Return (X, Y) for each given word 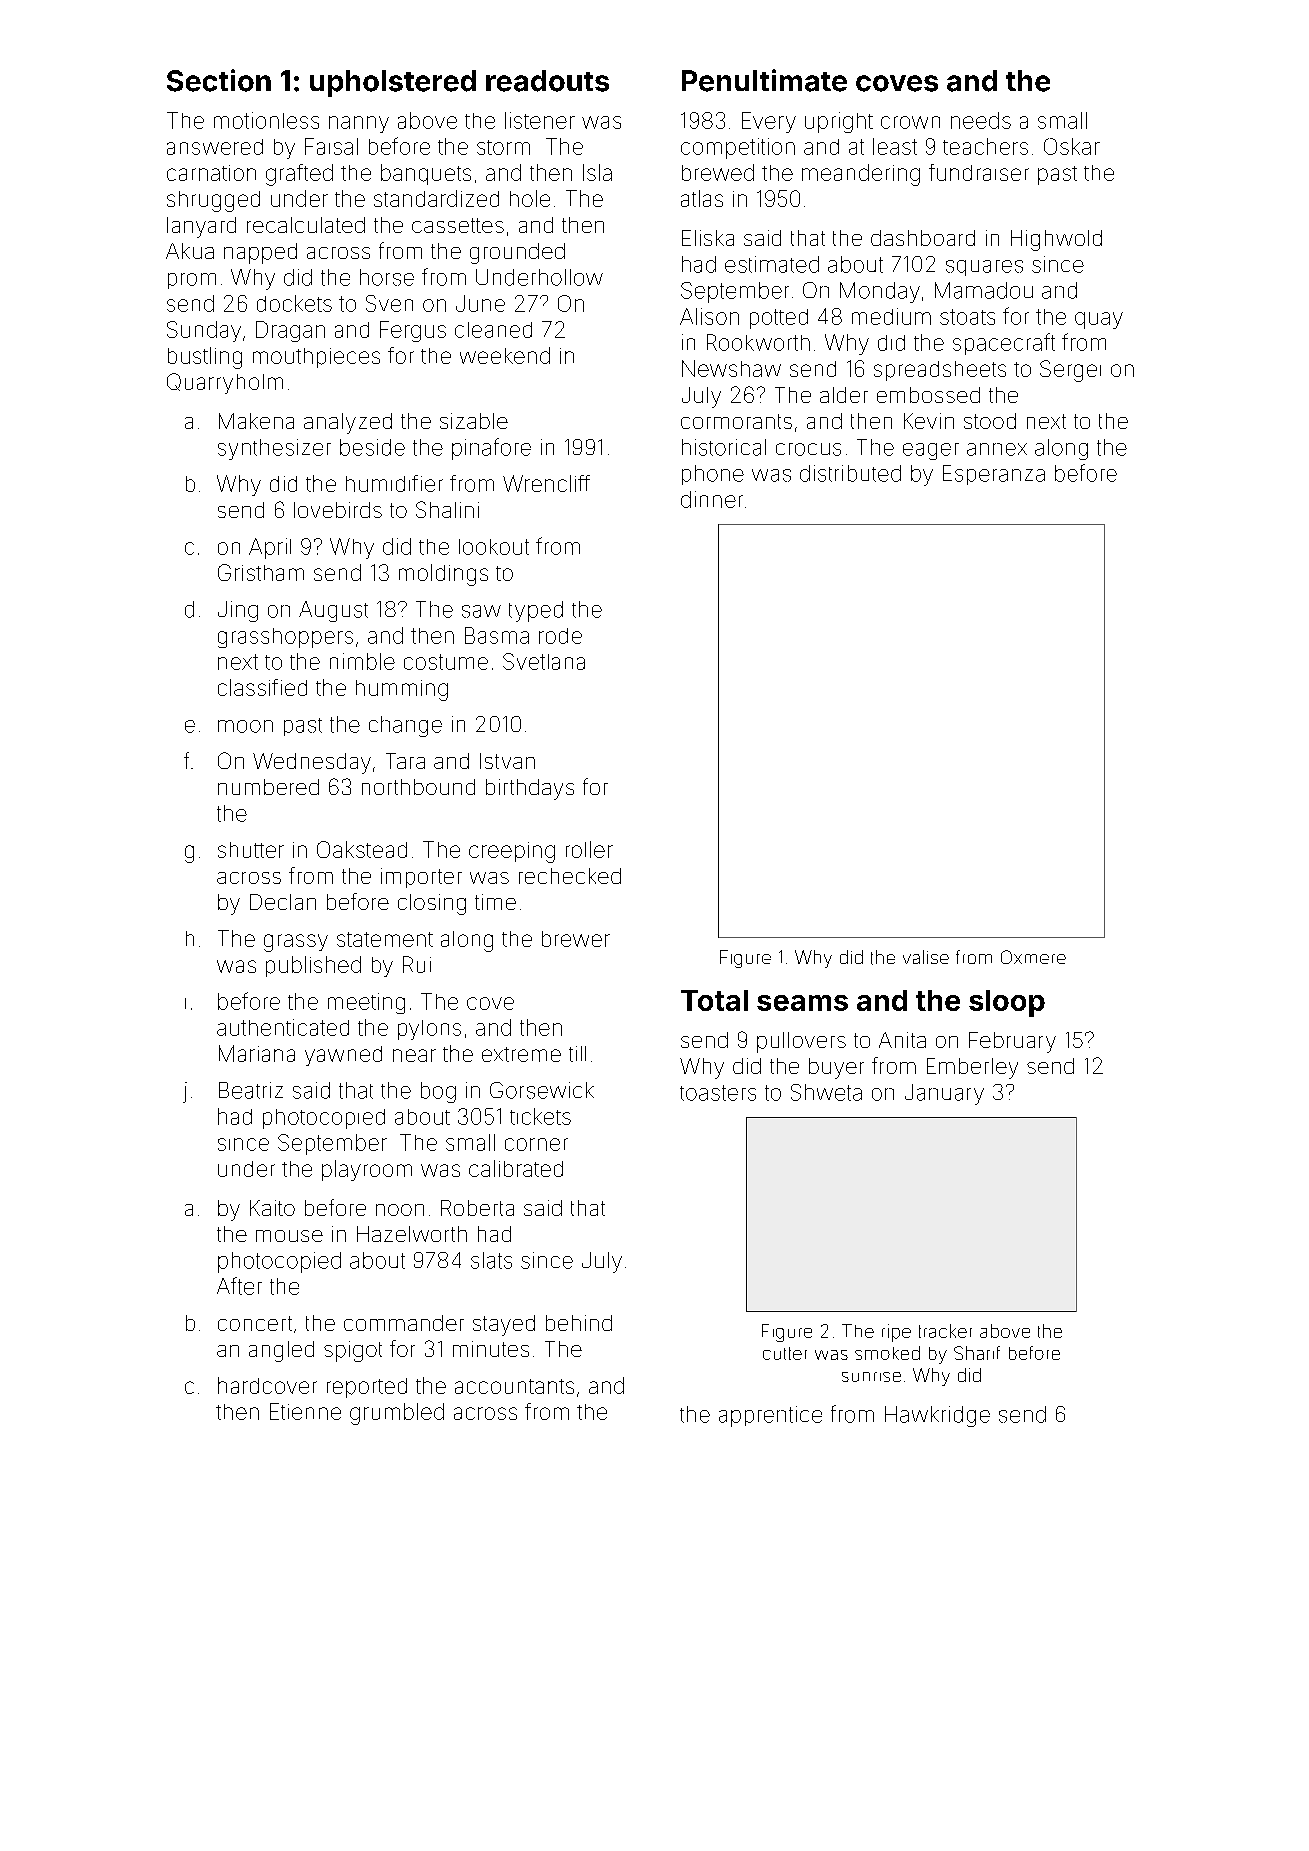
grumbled (397, 1414)
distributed (850, 473)
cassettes (458, 225)
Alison (709, 316)
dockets (294, 303)
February (1012, 1042)
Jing (238, 611)
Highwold (1056, 240)
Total (714, 1000)
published (313, 966)
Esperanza (994, 475)
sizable (474, 421)
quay (1099, 320)
